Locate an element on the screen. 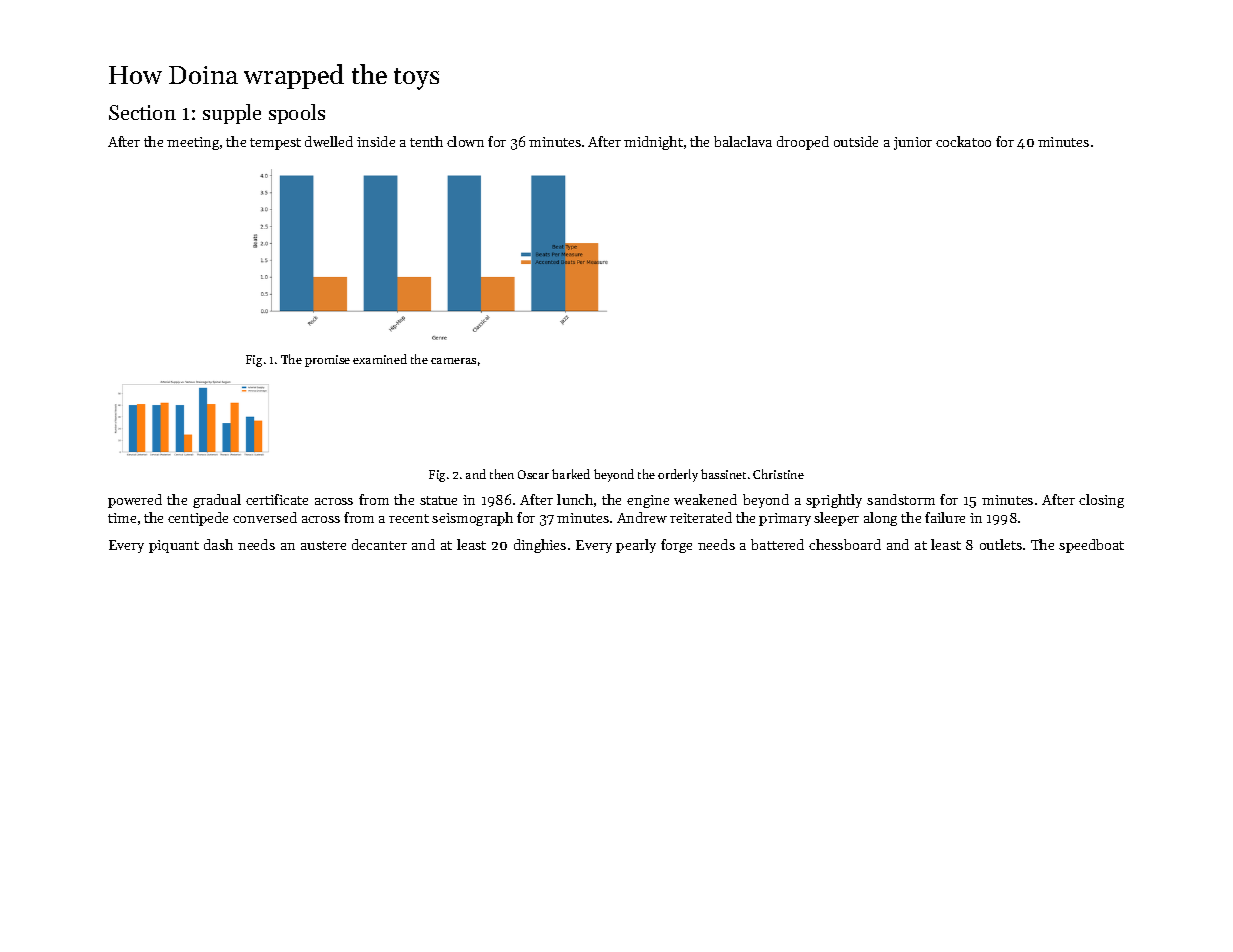 This screenshot has width=1233, height=952. cockatoo is located at coordinates (963, 141).
